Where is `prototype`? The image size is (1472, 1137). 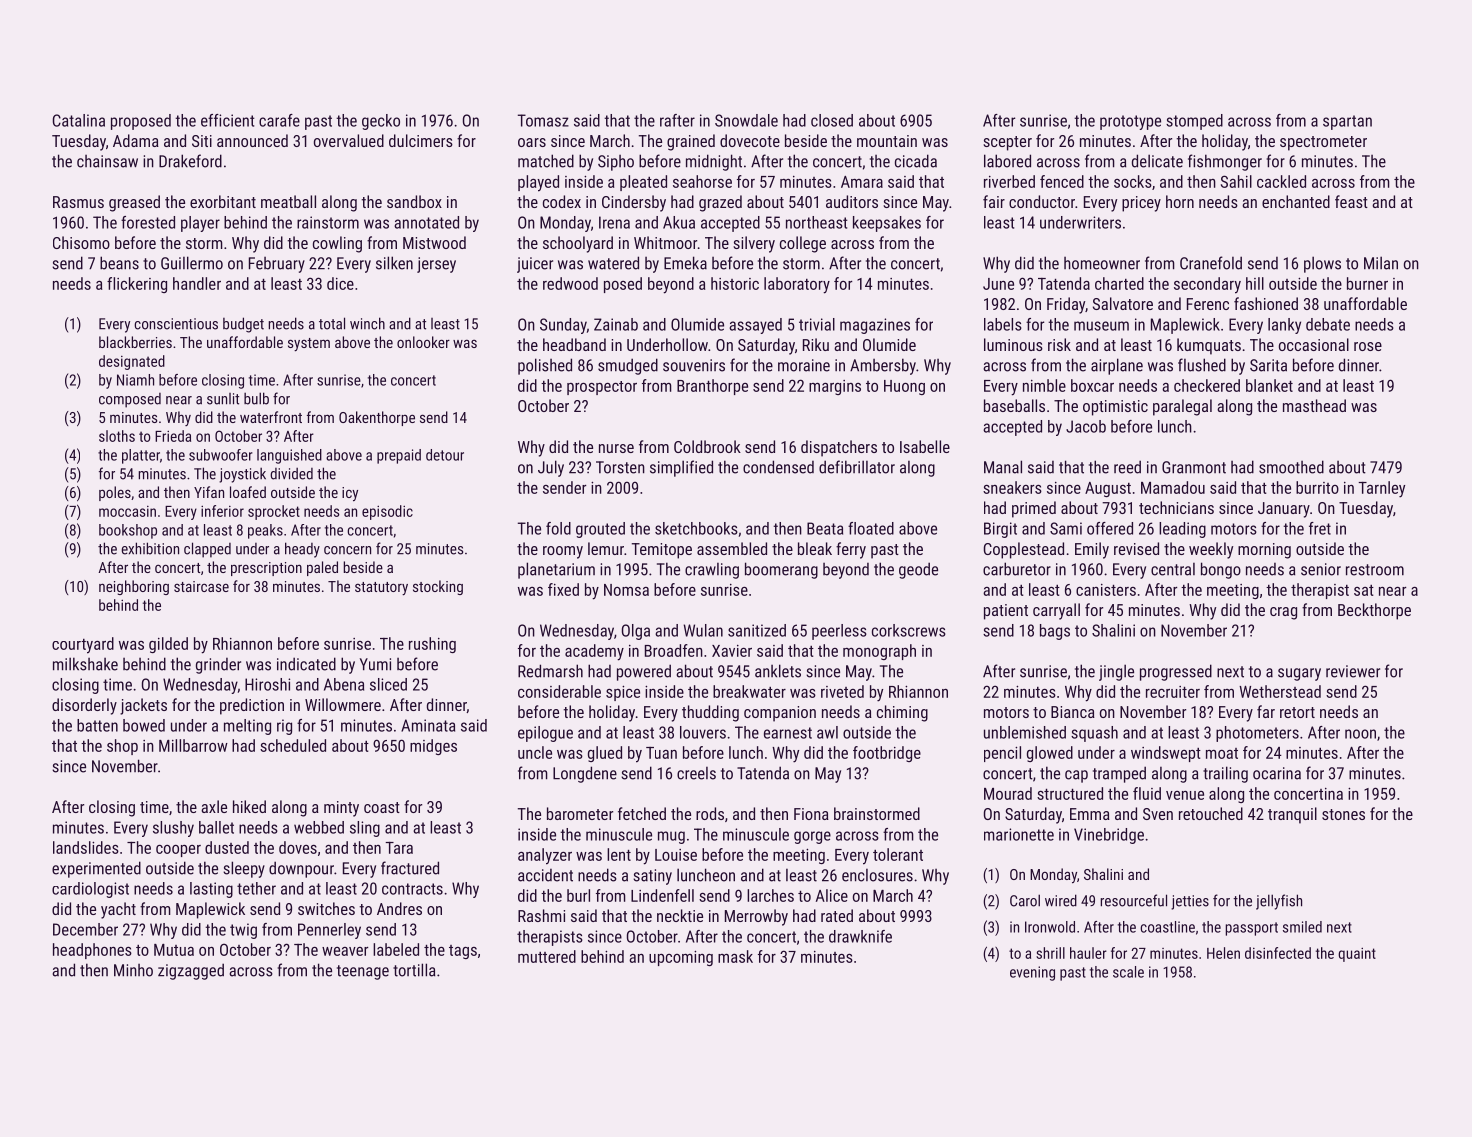 prototype is located at coordinates (1130, 122).
